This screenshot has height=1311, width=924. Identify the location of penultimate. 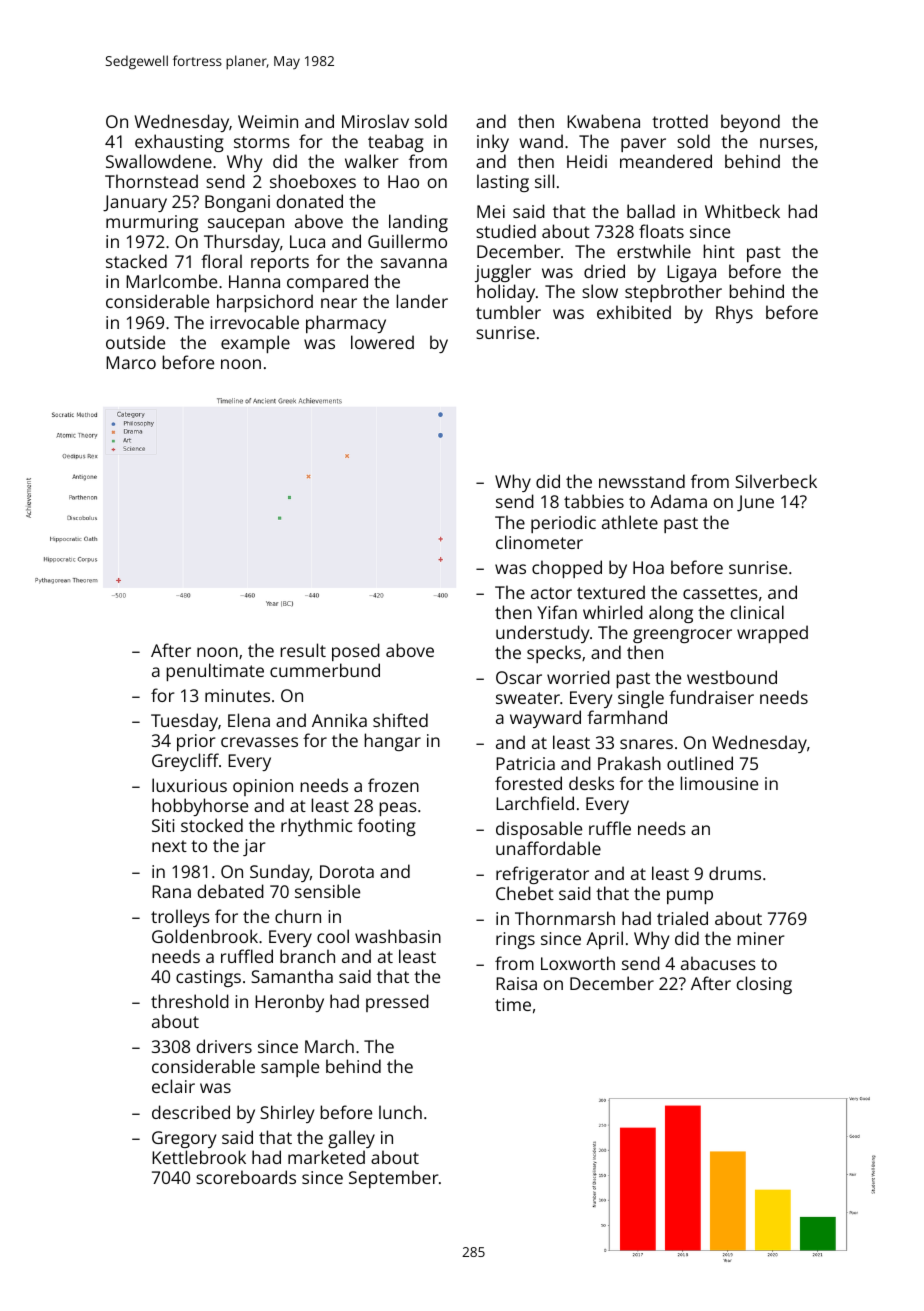
(215, 672).
